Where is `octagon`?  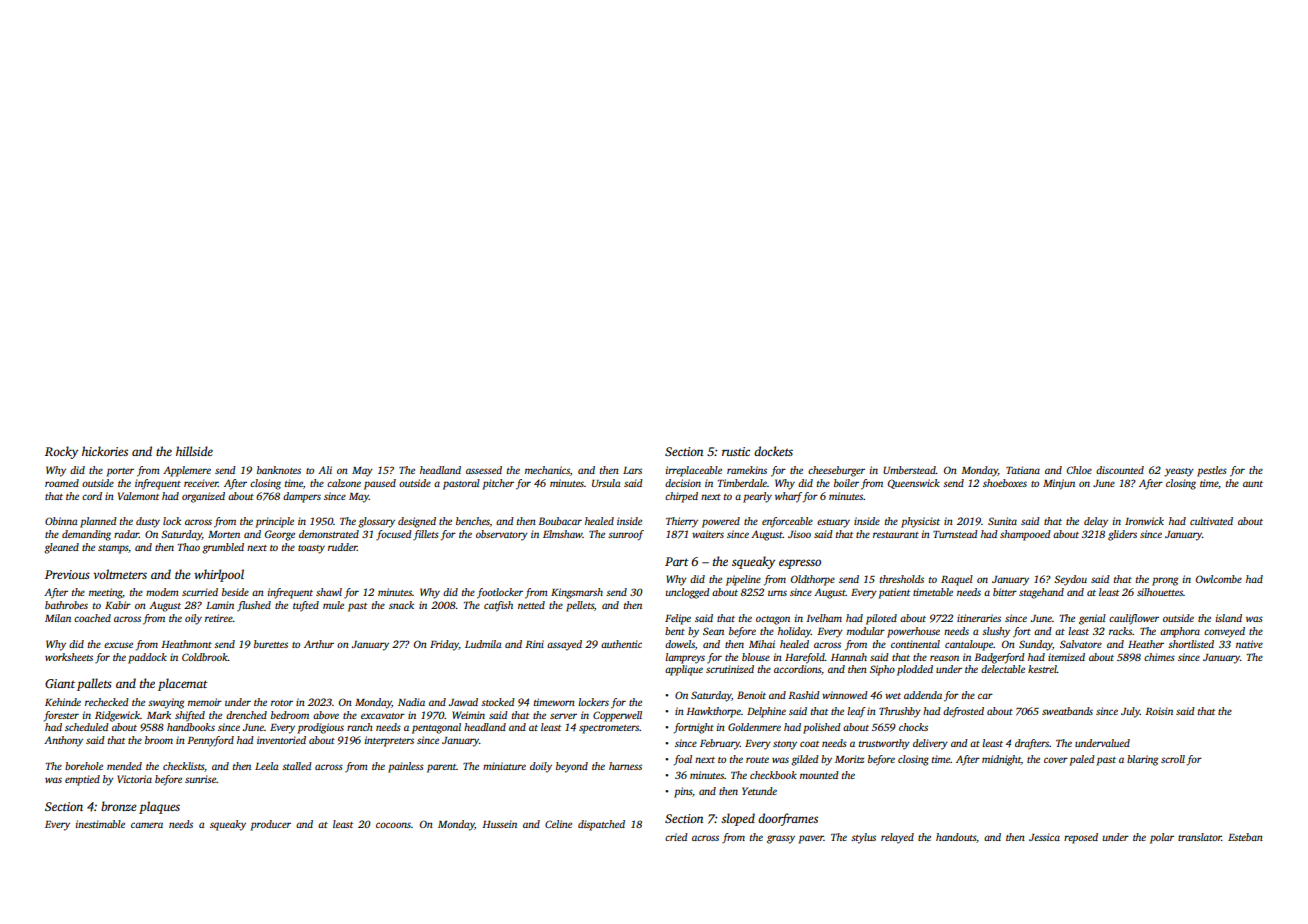 octagon is located at coordinates (773, 620).
